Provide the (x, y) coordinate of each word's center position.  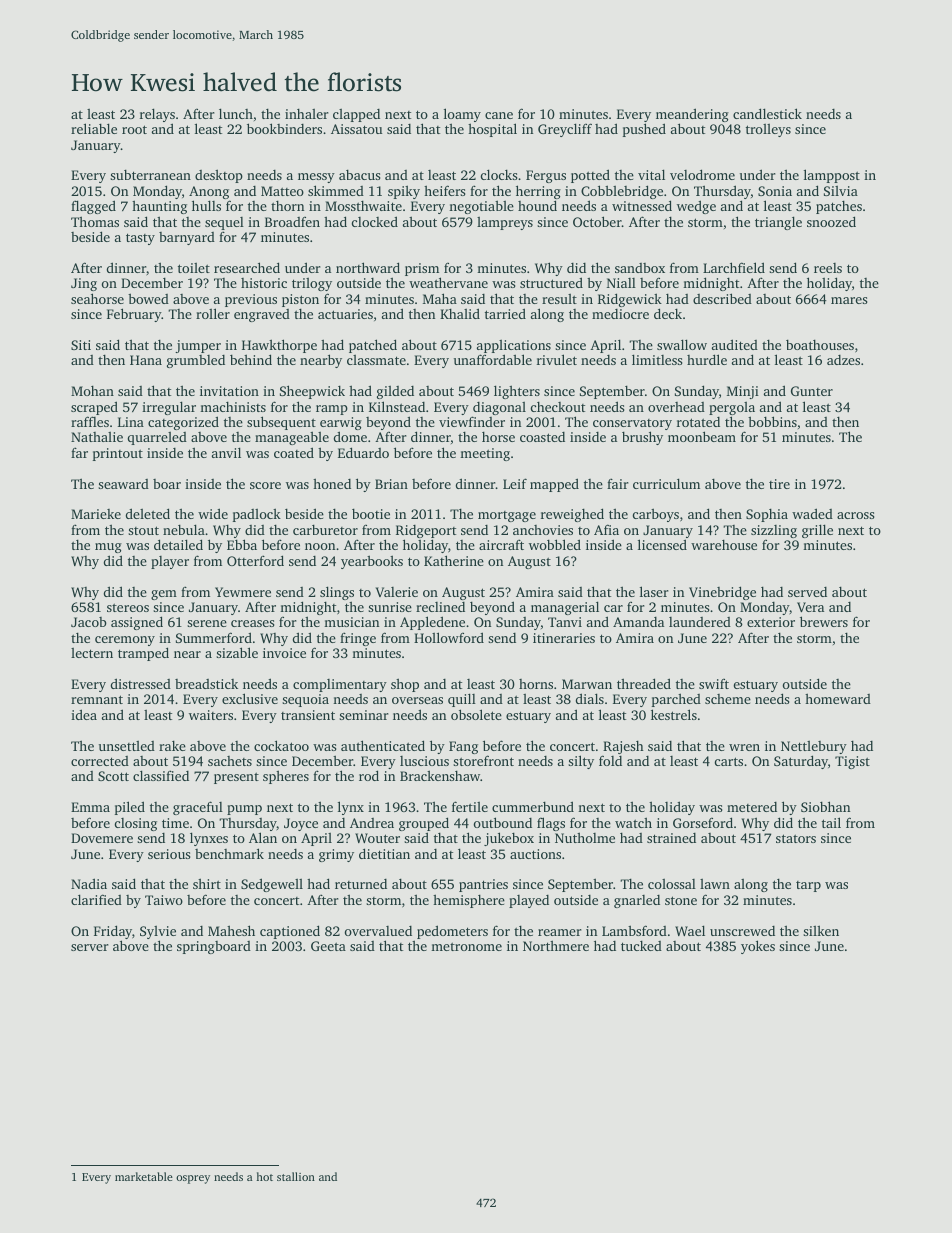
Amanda (638, 622)
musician (351, 622)
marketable (144, 1176)
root (134, 129)
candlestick (767, 113)
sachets (230, 761)
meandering (692, 115)
